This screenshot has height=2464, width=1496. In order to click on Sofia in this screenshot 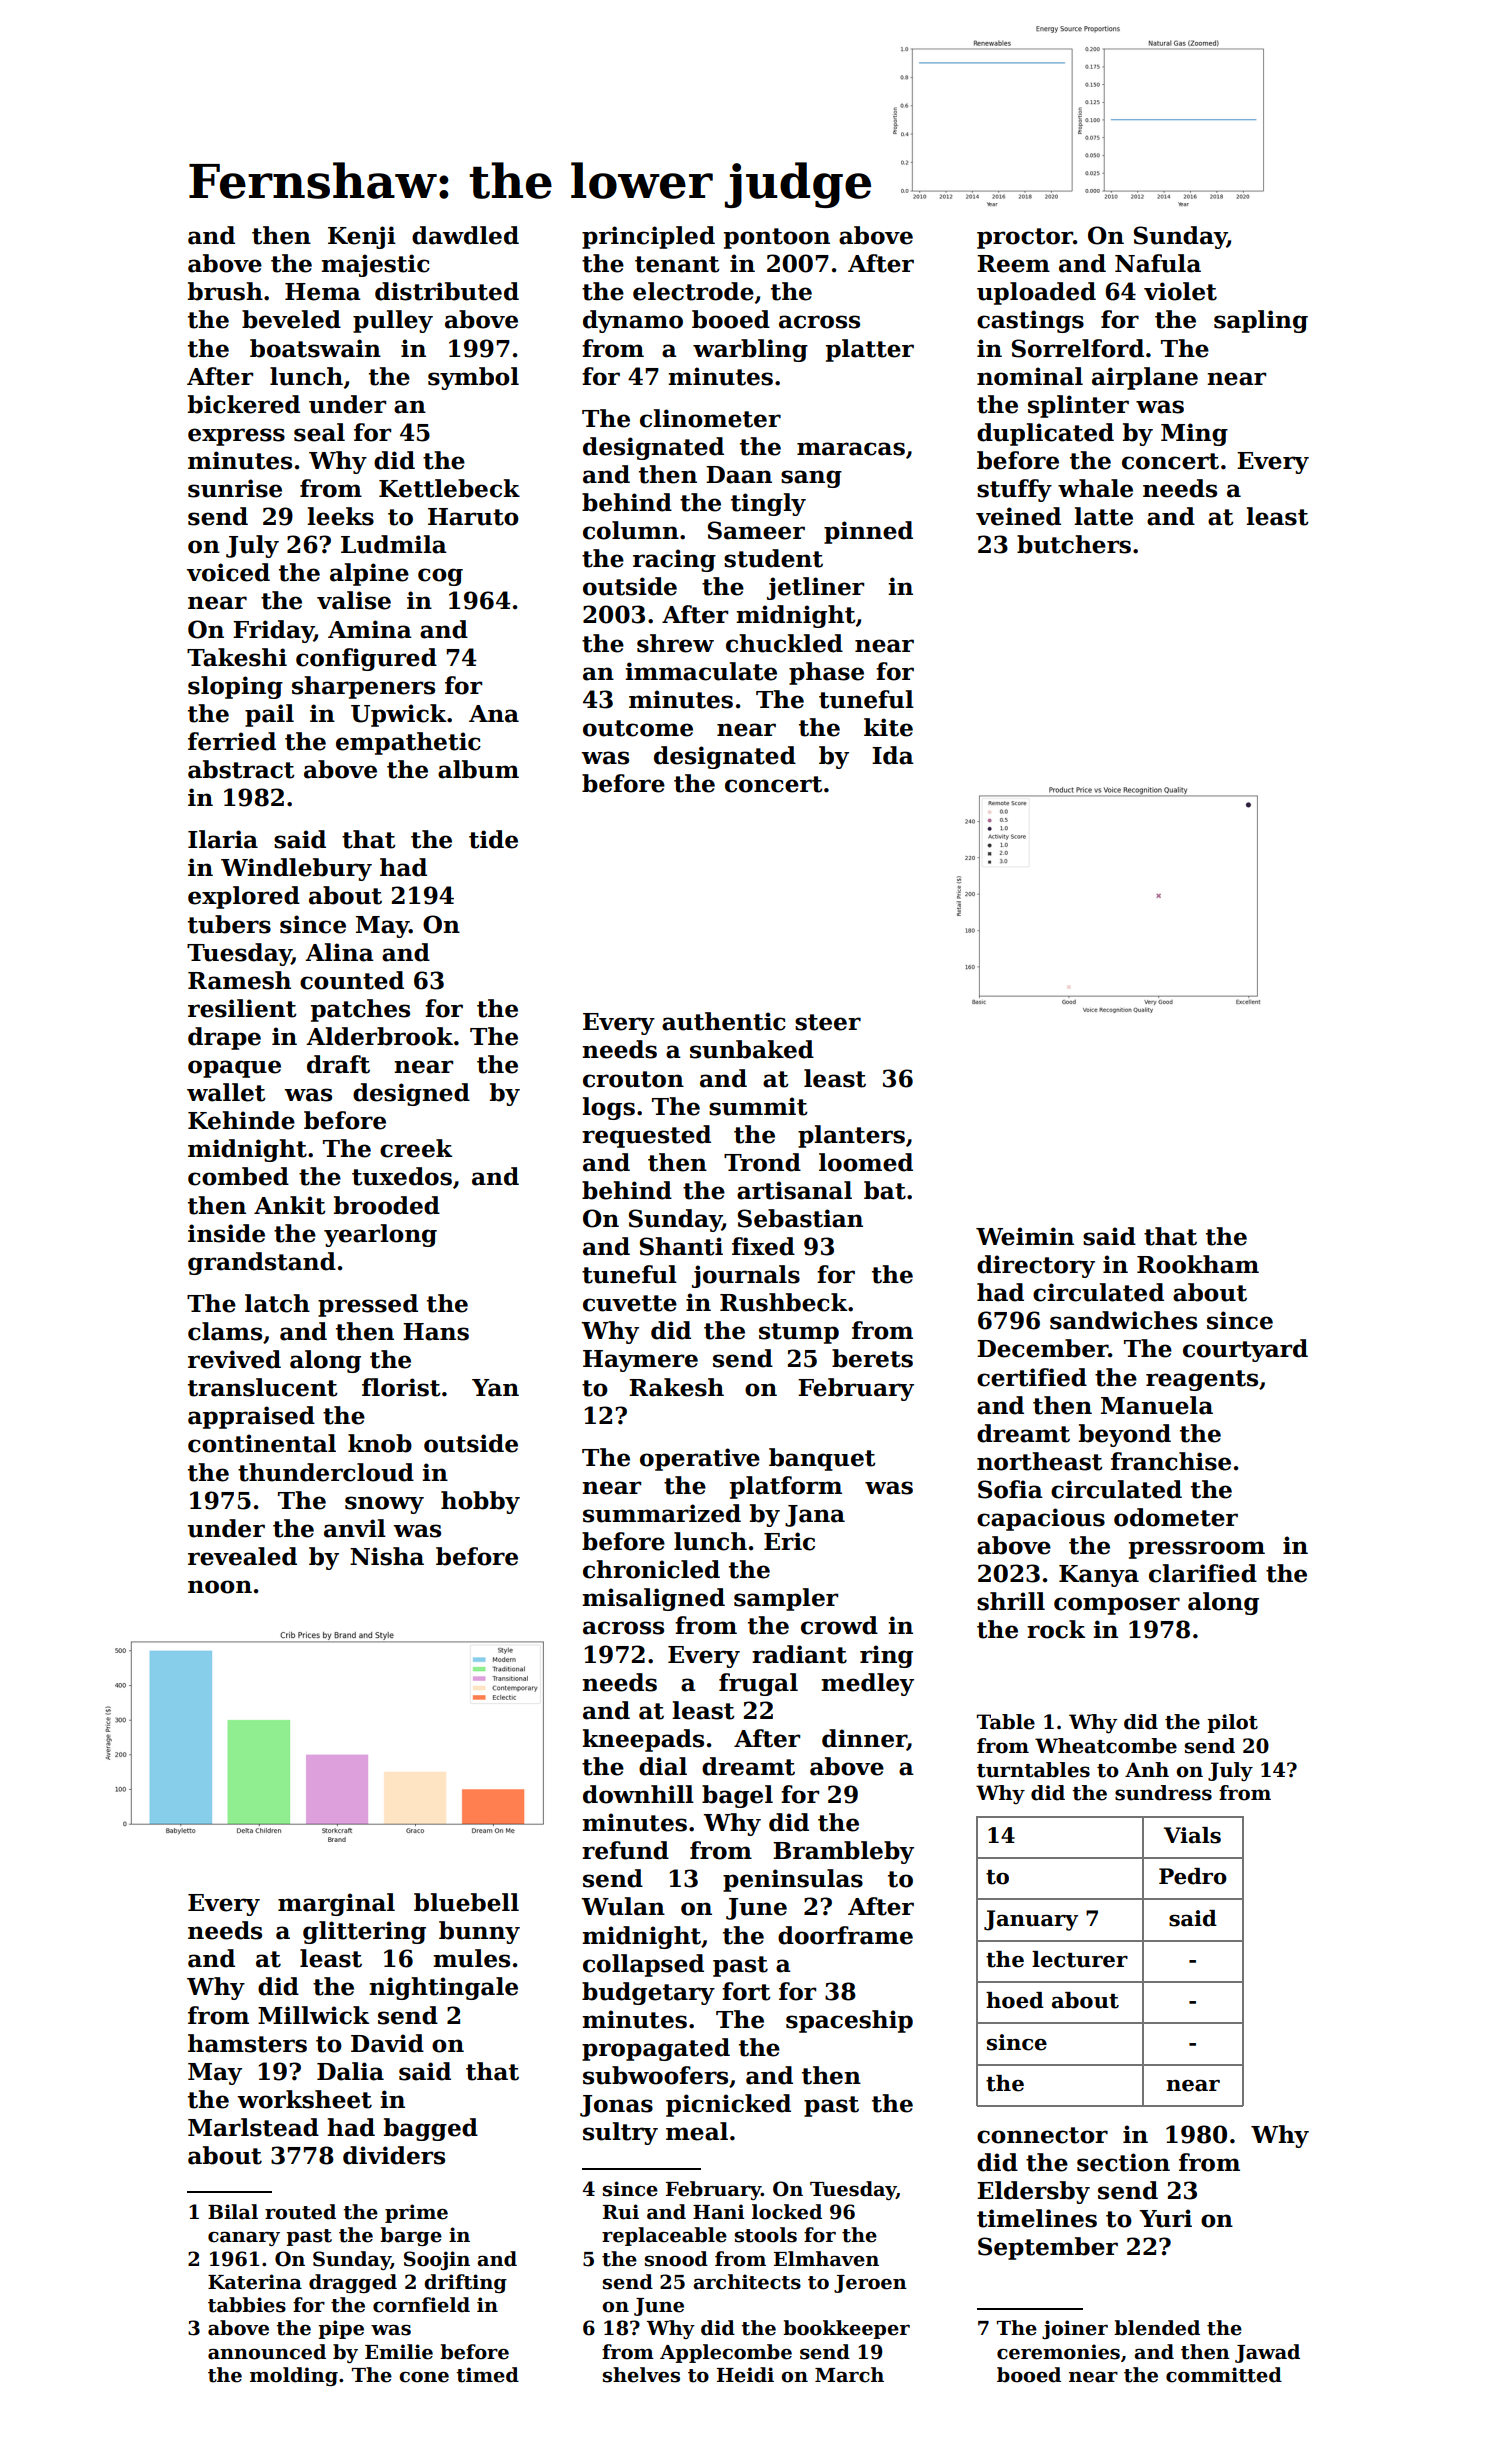, I will do `click(1010, 1489)`.
